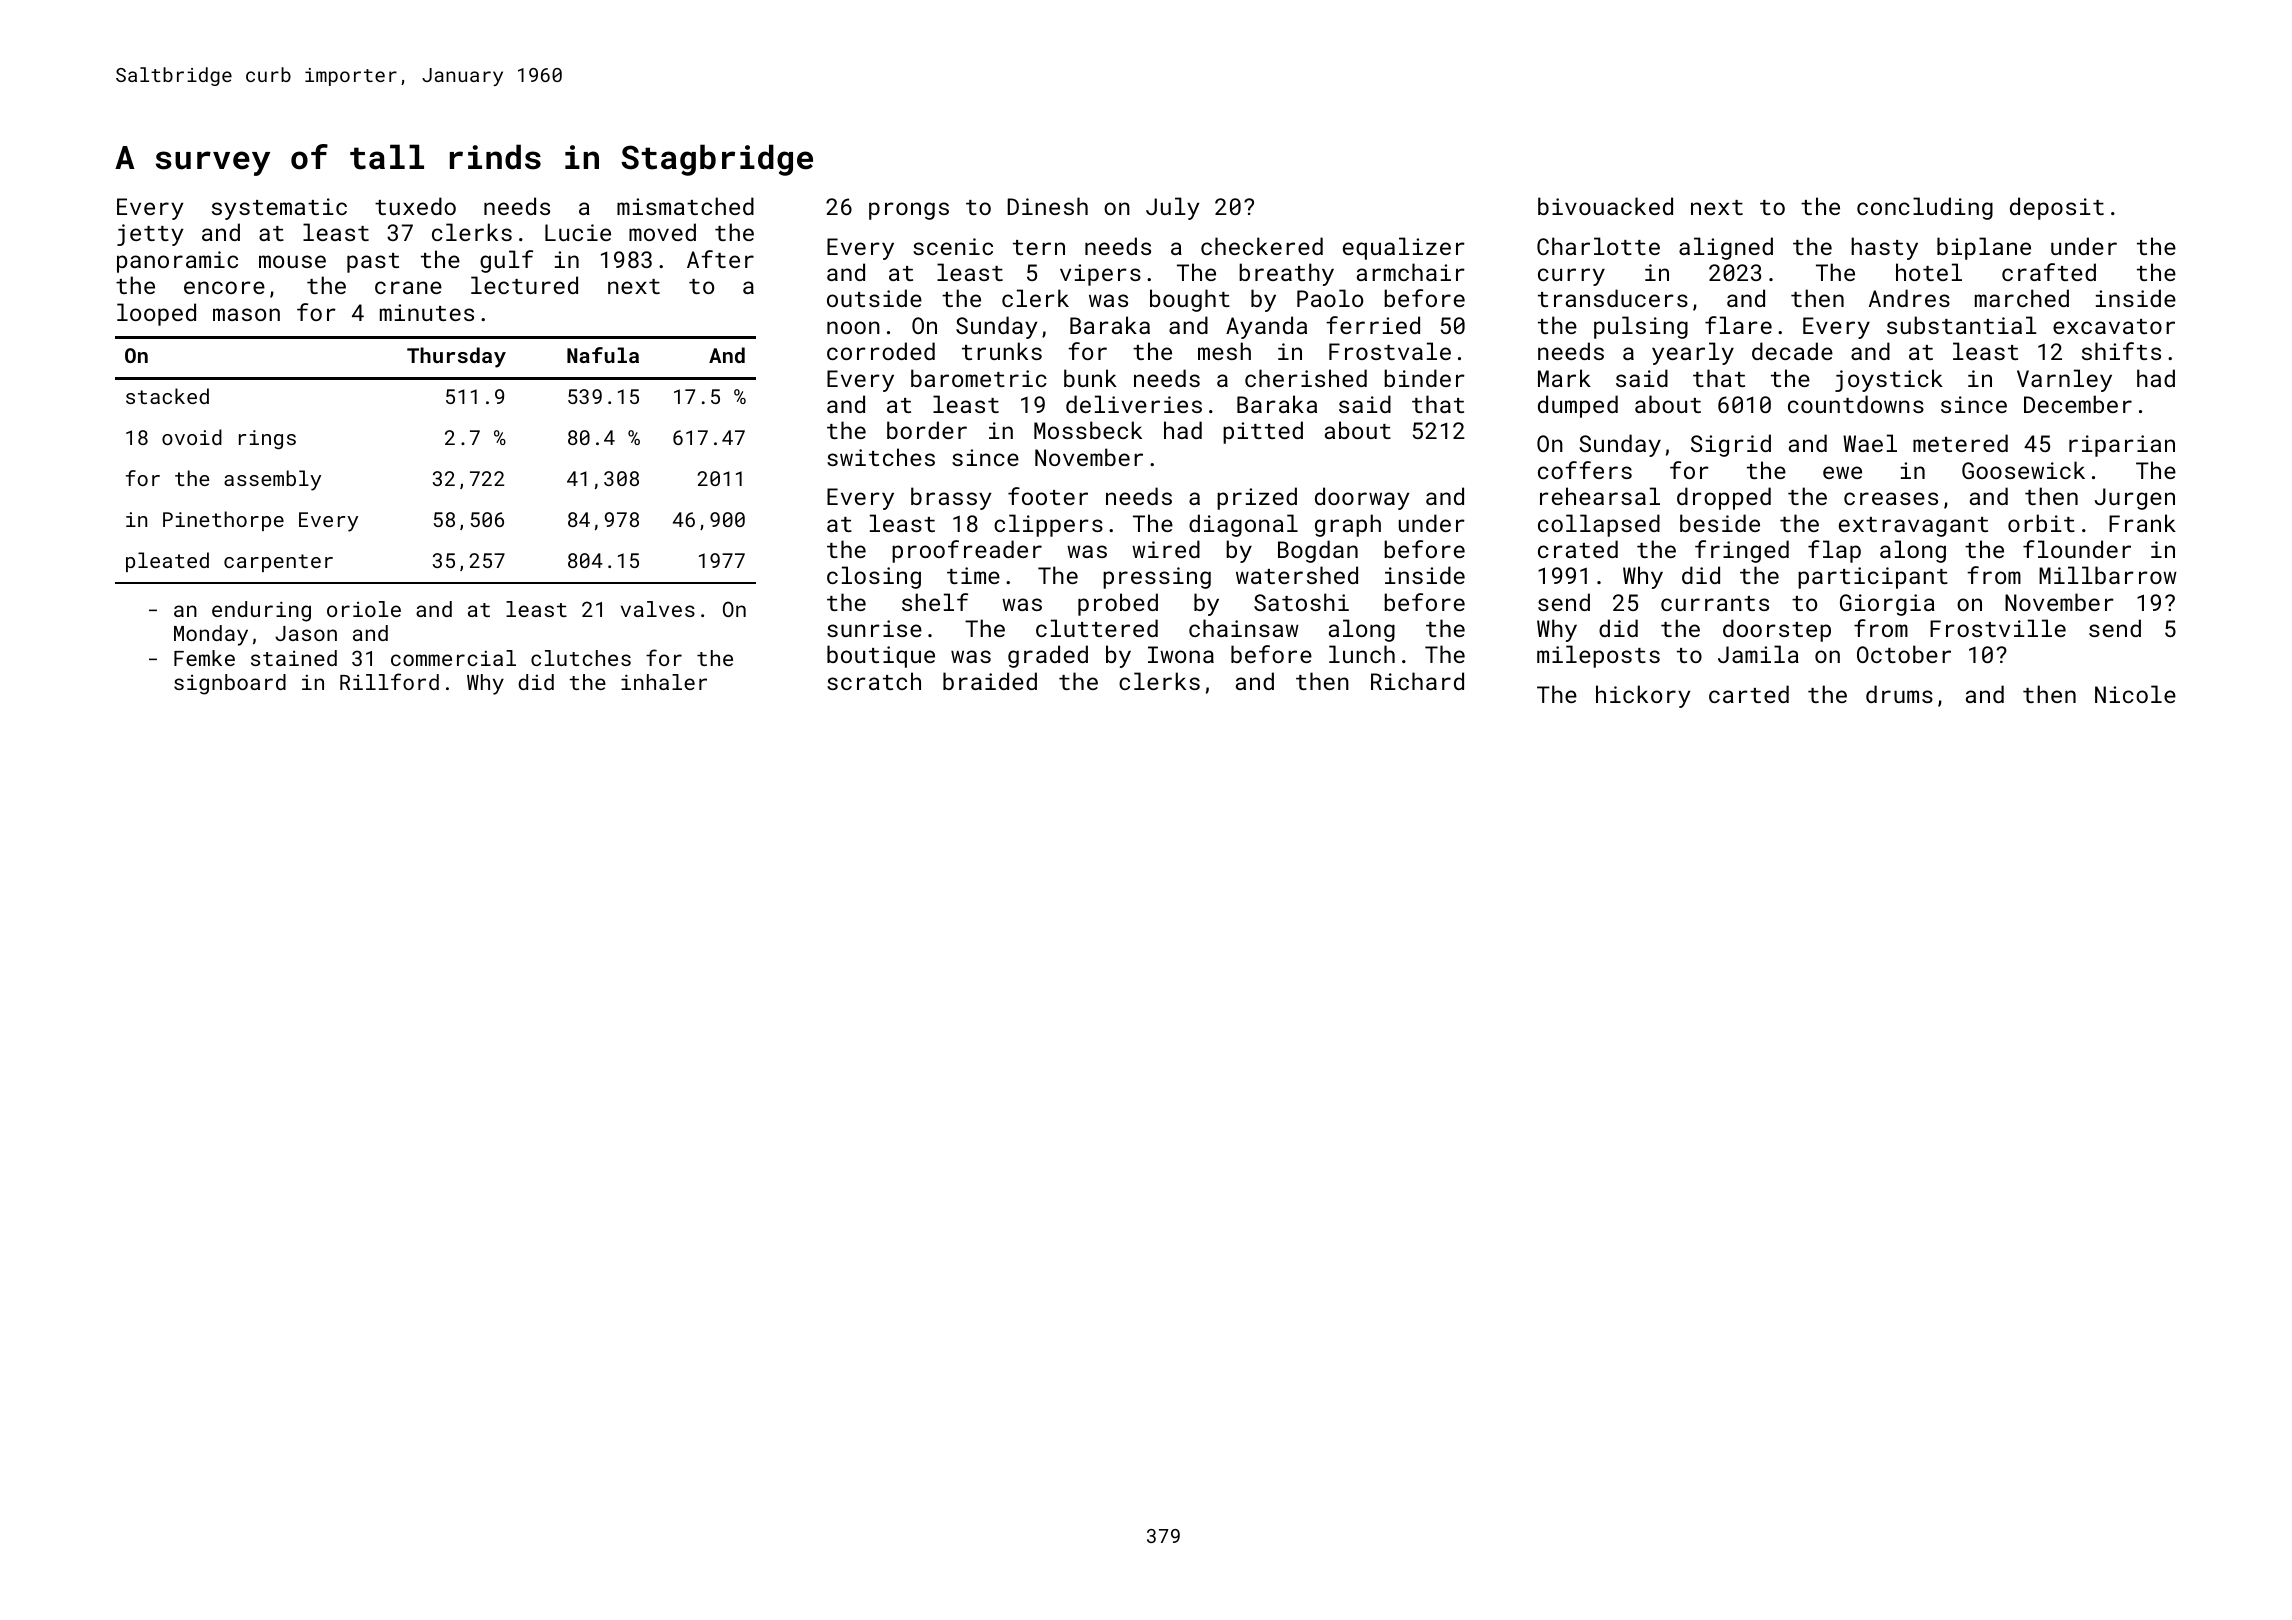  What do you see at coordinates (1390, 351) in the screenshot?
I see `Frostvale` at bounding box center [1390, 351].
